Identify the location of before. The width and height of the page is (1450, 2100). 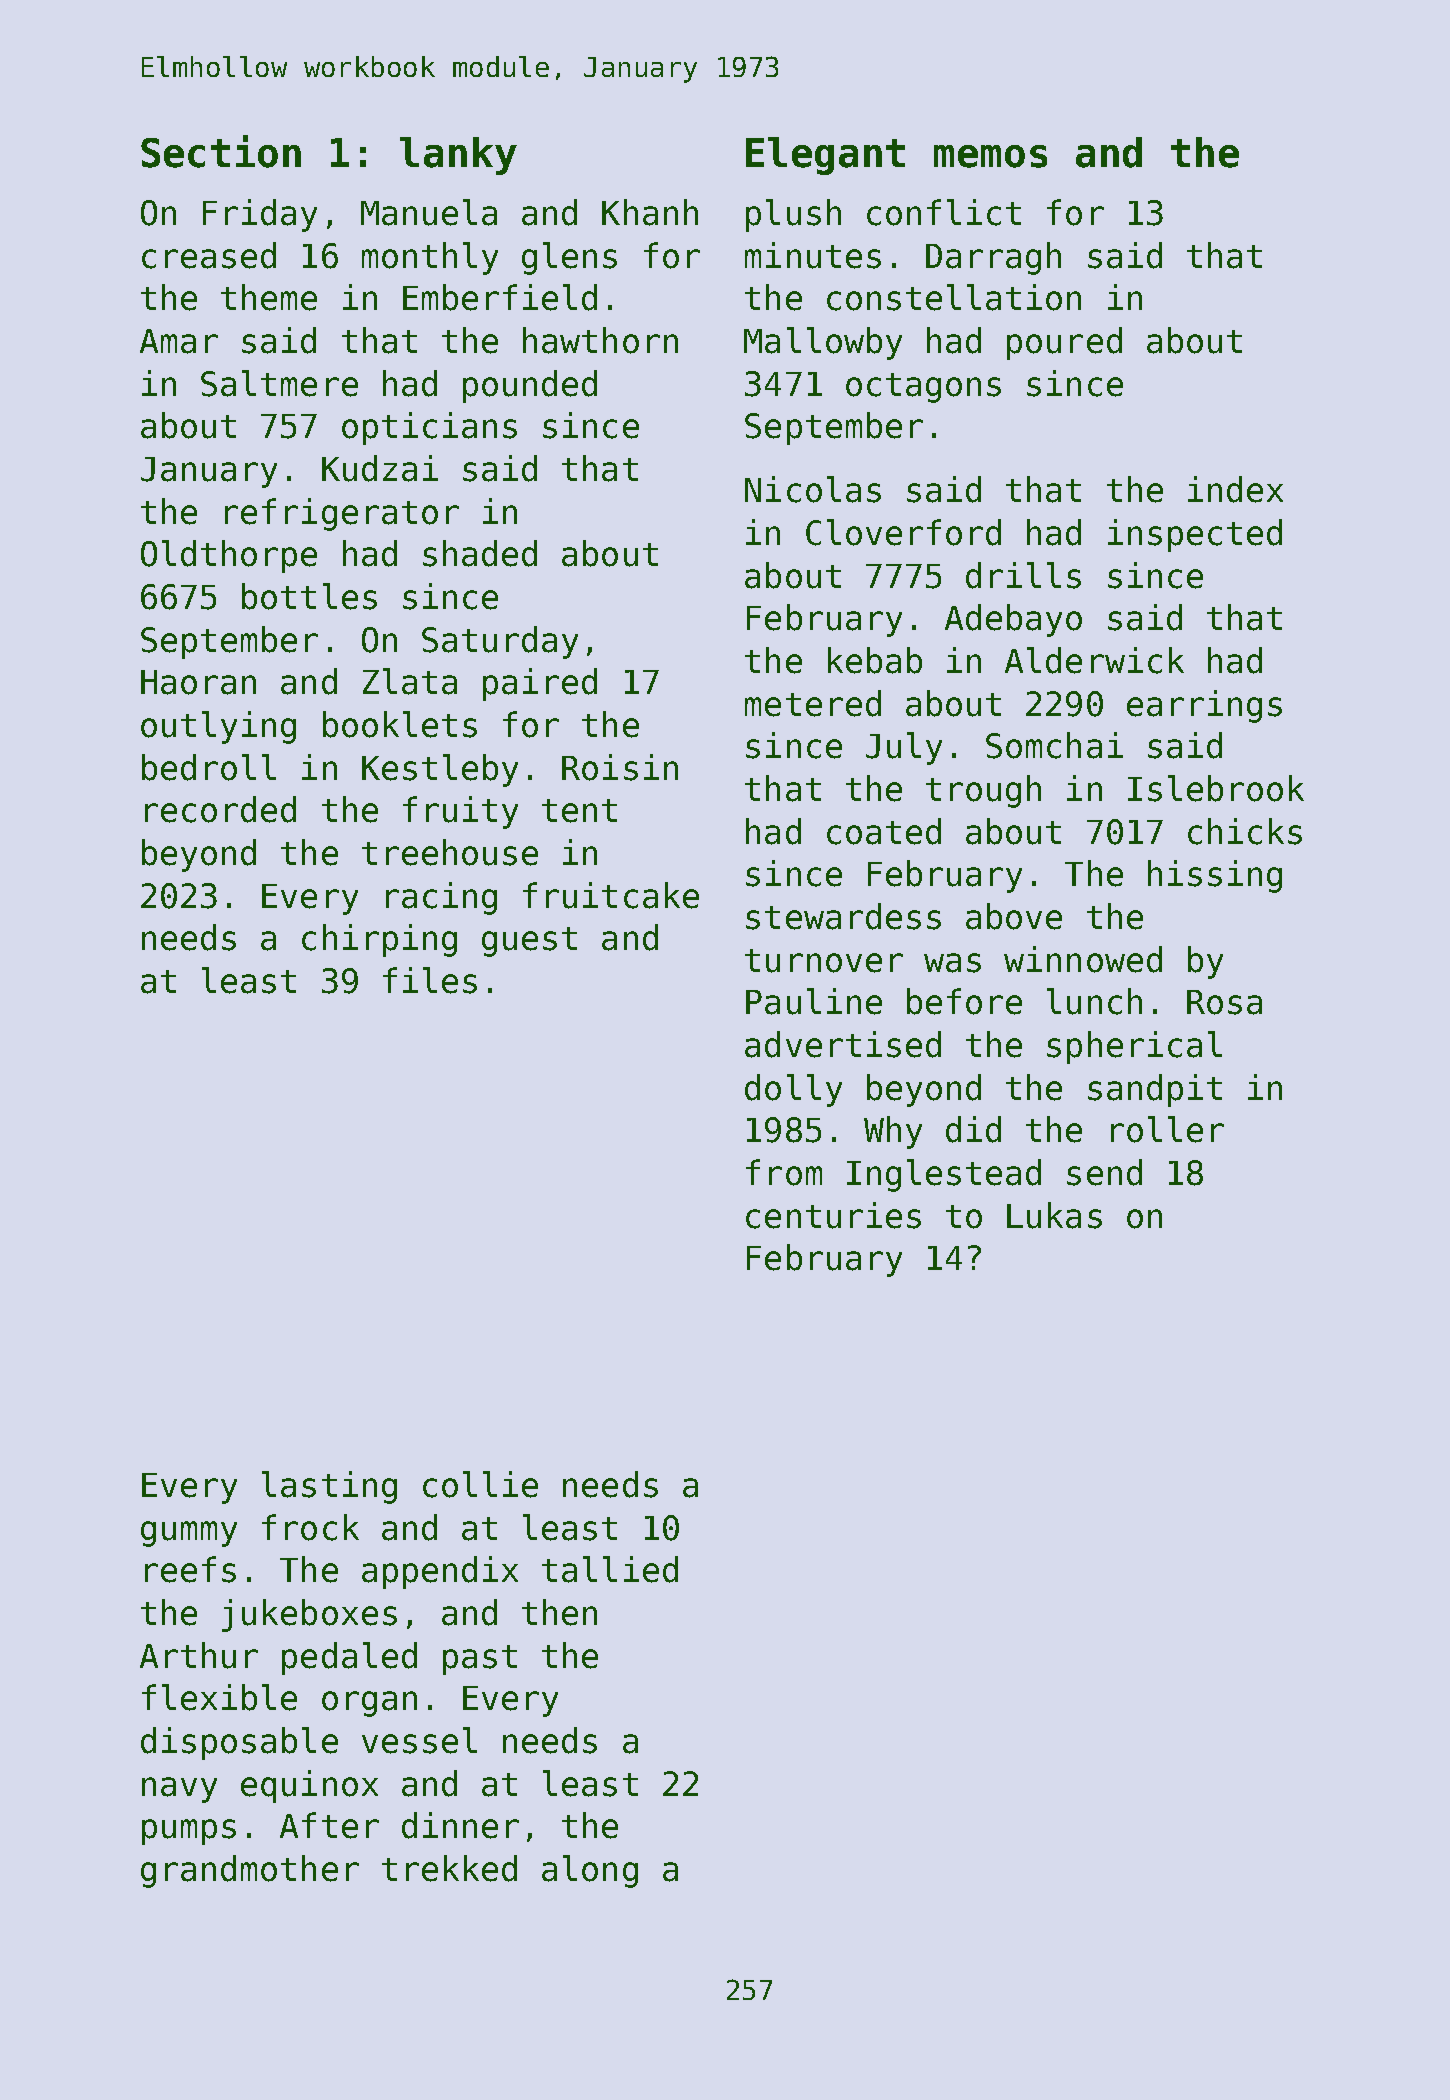
(964, 1001).
